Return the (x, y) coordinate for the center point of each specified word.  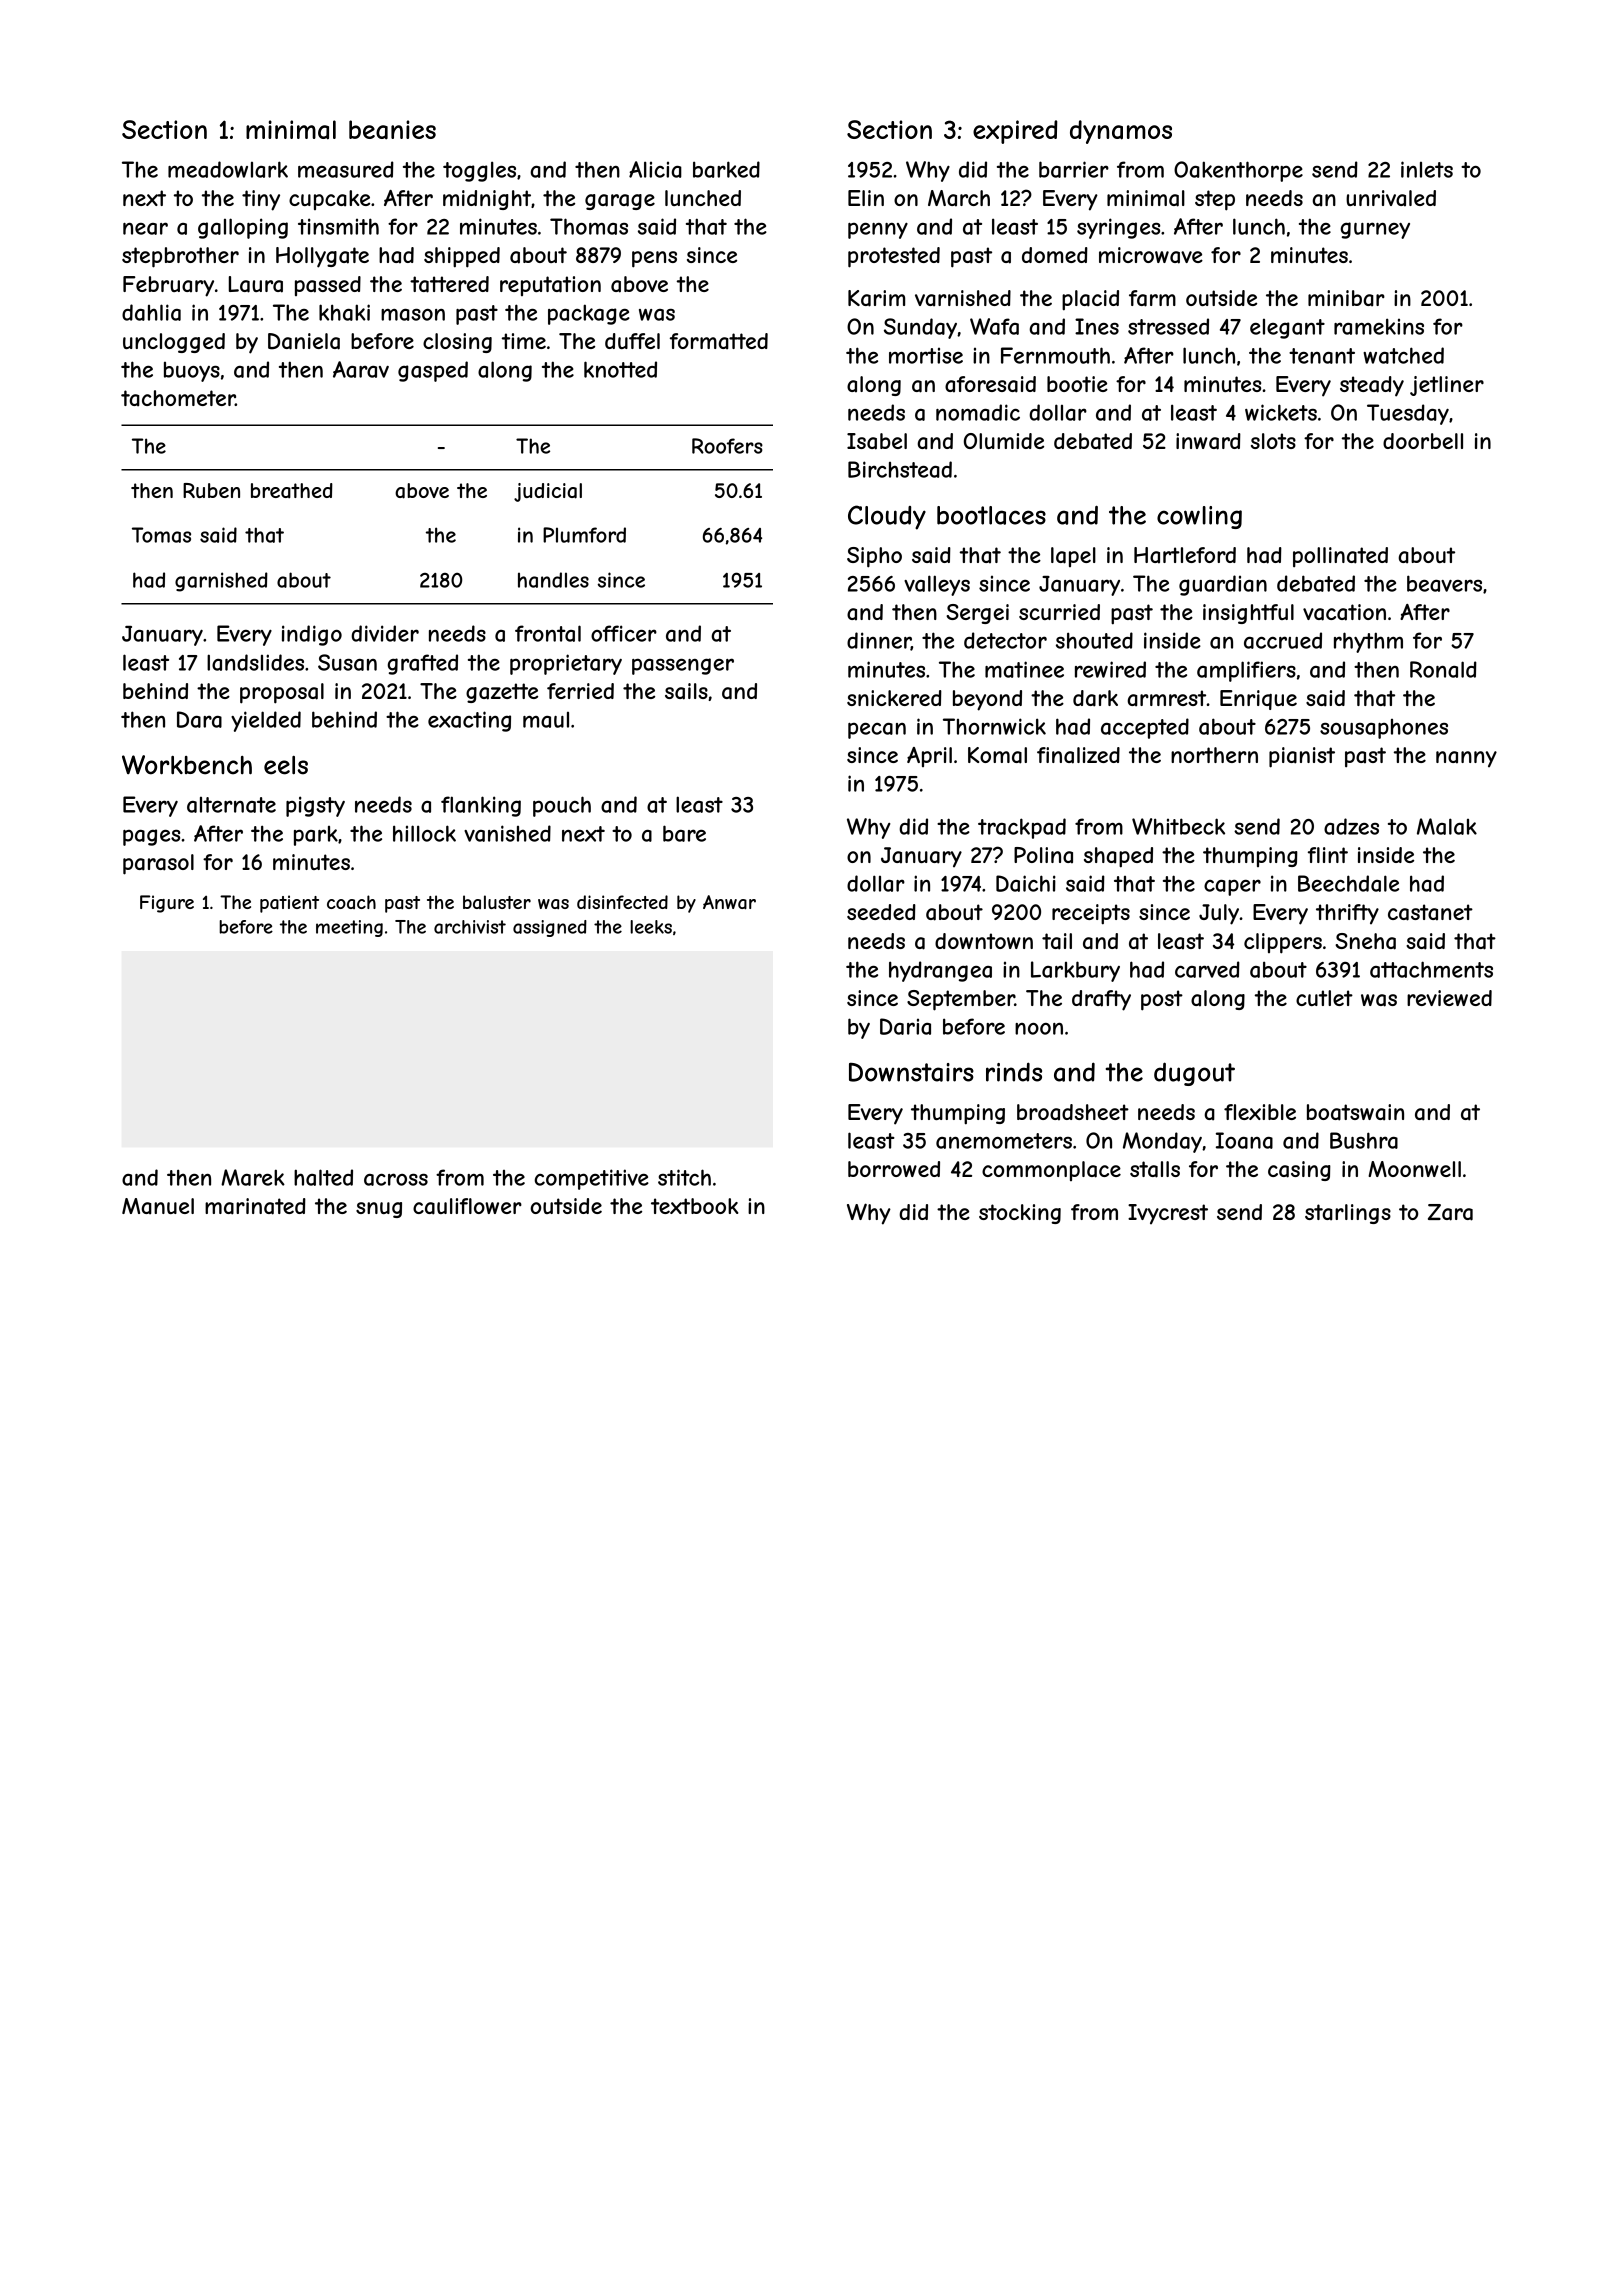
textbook (695, 1206)
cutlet (1324, 998)
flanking (481, 806)
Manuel (158, 1206)
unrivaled (1391, 198)
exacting (469, 721)
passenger (683, 666)
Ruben (211, 490)
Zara (1450, 1212)
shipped (462, 257)
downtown (984, 941)
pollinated (1340, 557)
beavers (1444, 583)
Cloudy (887, 517)
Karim (876, 298)
